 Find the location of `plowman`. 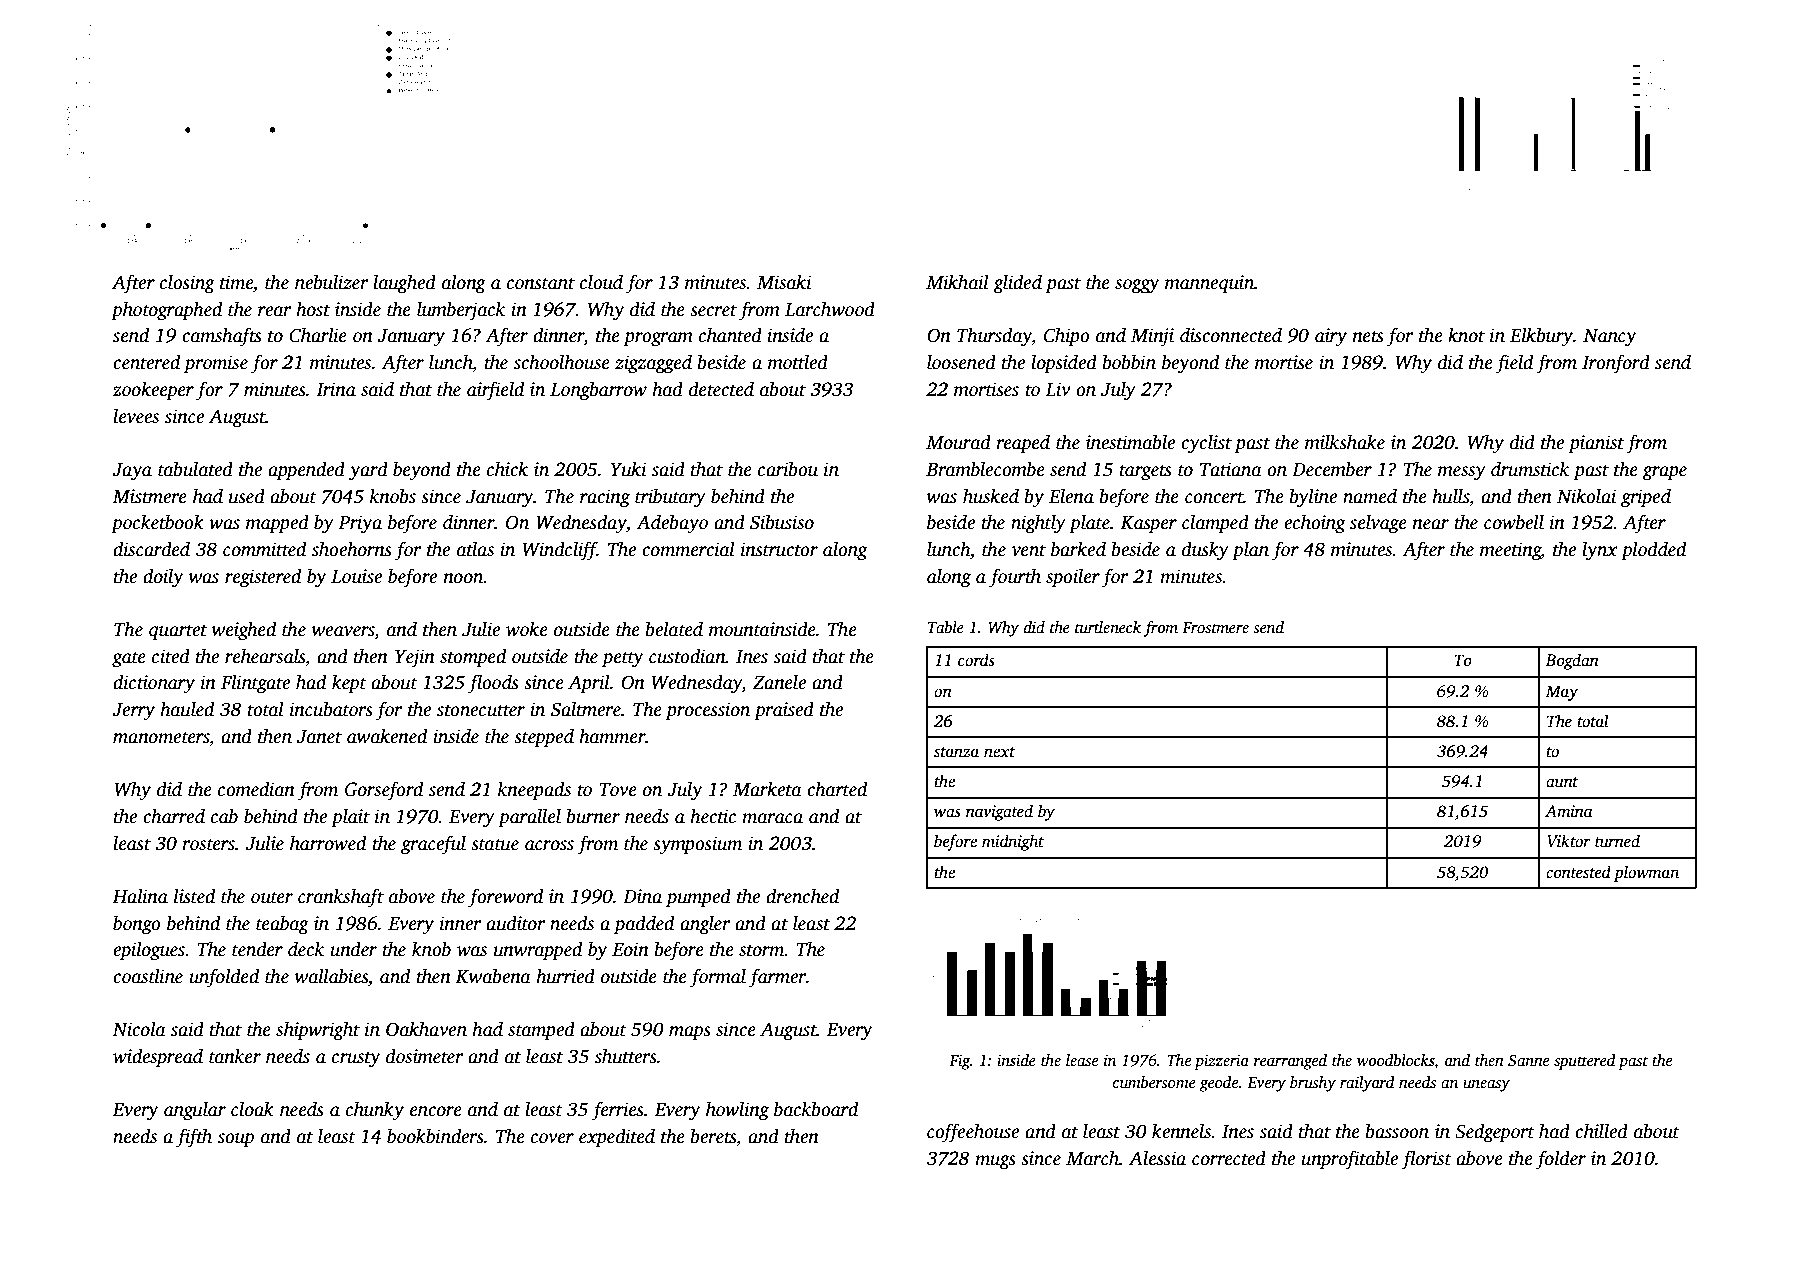

plowman is located at coordinates (1646, 873).
